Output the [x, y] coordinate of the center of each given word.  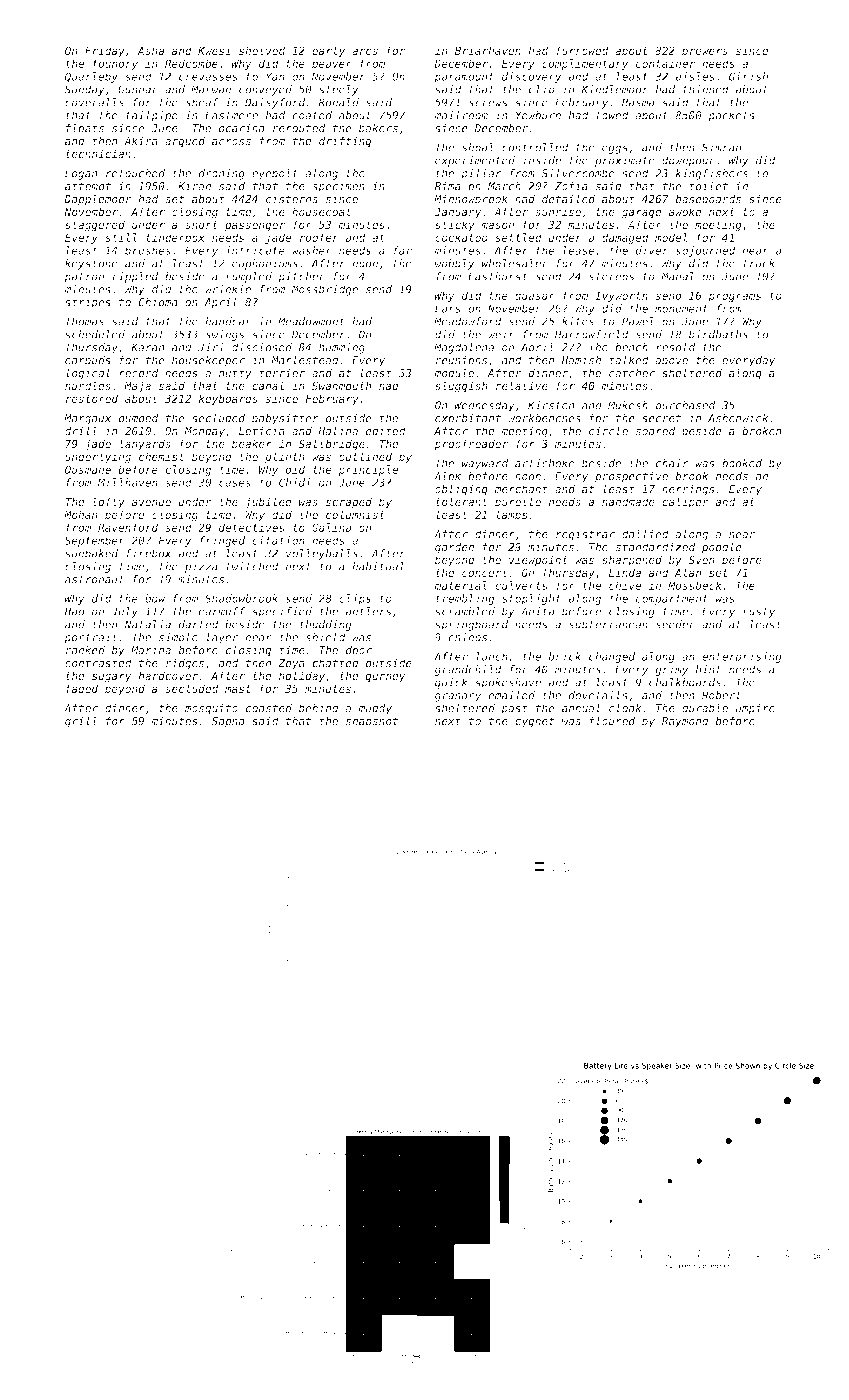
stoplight [531, 599]
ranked [85, 650]
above [671, 360]
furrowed [582, 50]
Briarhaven [488, 50]
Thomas [84, 321]
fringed [222, 541]
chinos [468, 637]
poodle [722, 548]
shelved [262, 50]
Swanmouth [341, 385]
